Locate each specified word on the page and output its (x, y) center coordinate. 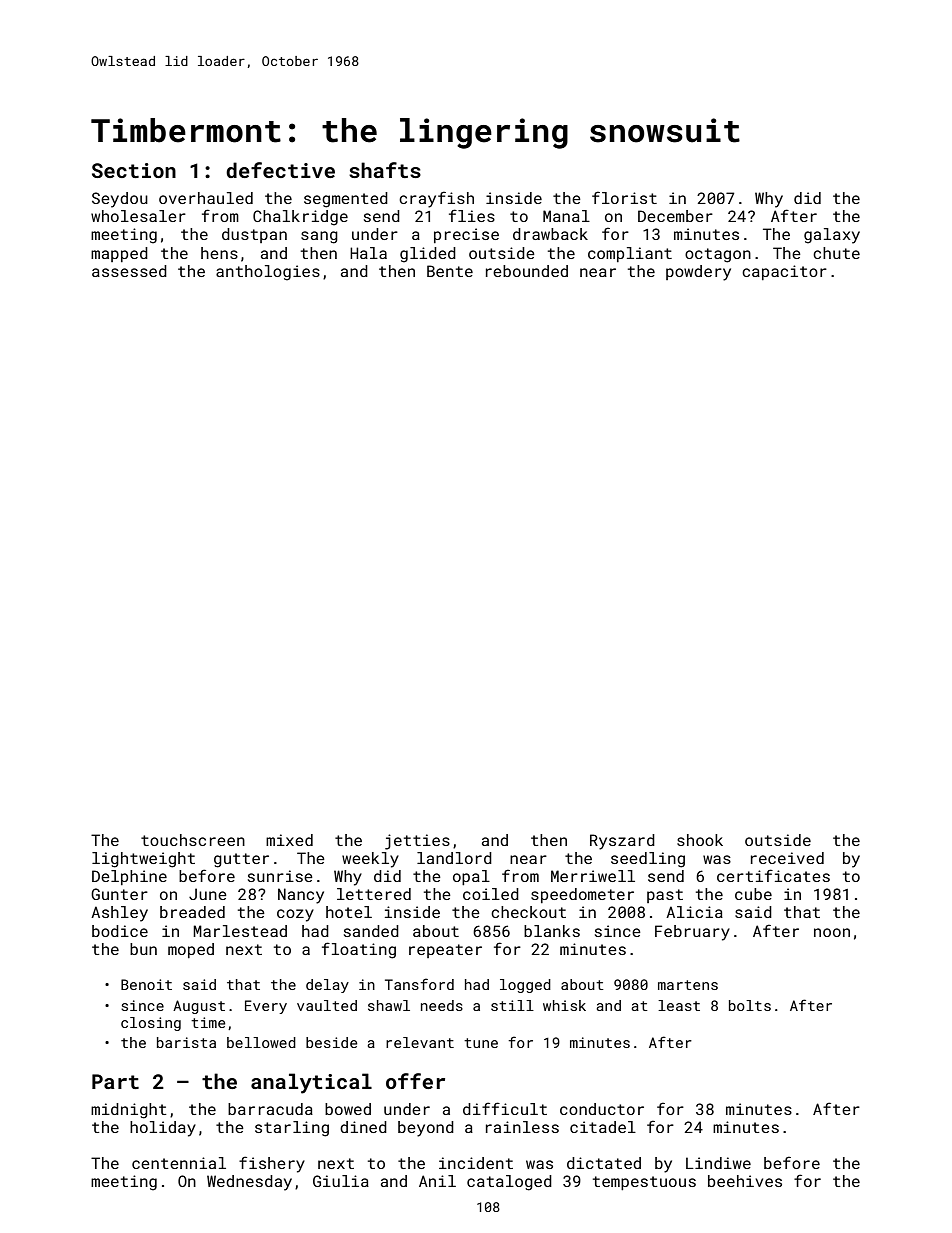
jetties (417, 842)
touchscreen (193, 840)
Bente (450, 271)
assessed (129, 271)
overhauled (206, 198)
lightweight (143, 860)
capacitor (784, 272)
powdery (698, 273)
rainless (522, 1127)
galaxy (832, 236)
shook (700, 840)
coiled (491, 894)
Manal (566, 216)
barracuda (270, 1109)
